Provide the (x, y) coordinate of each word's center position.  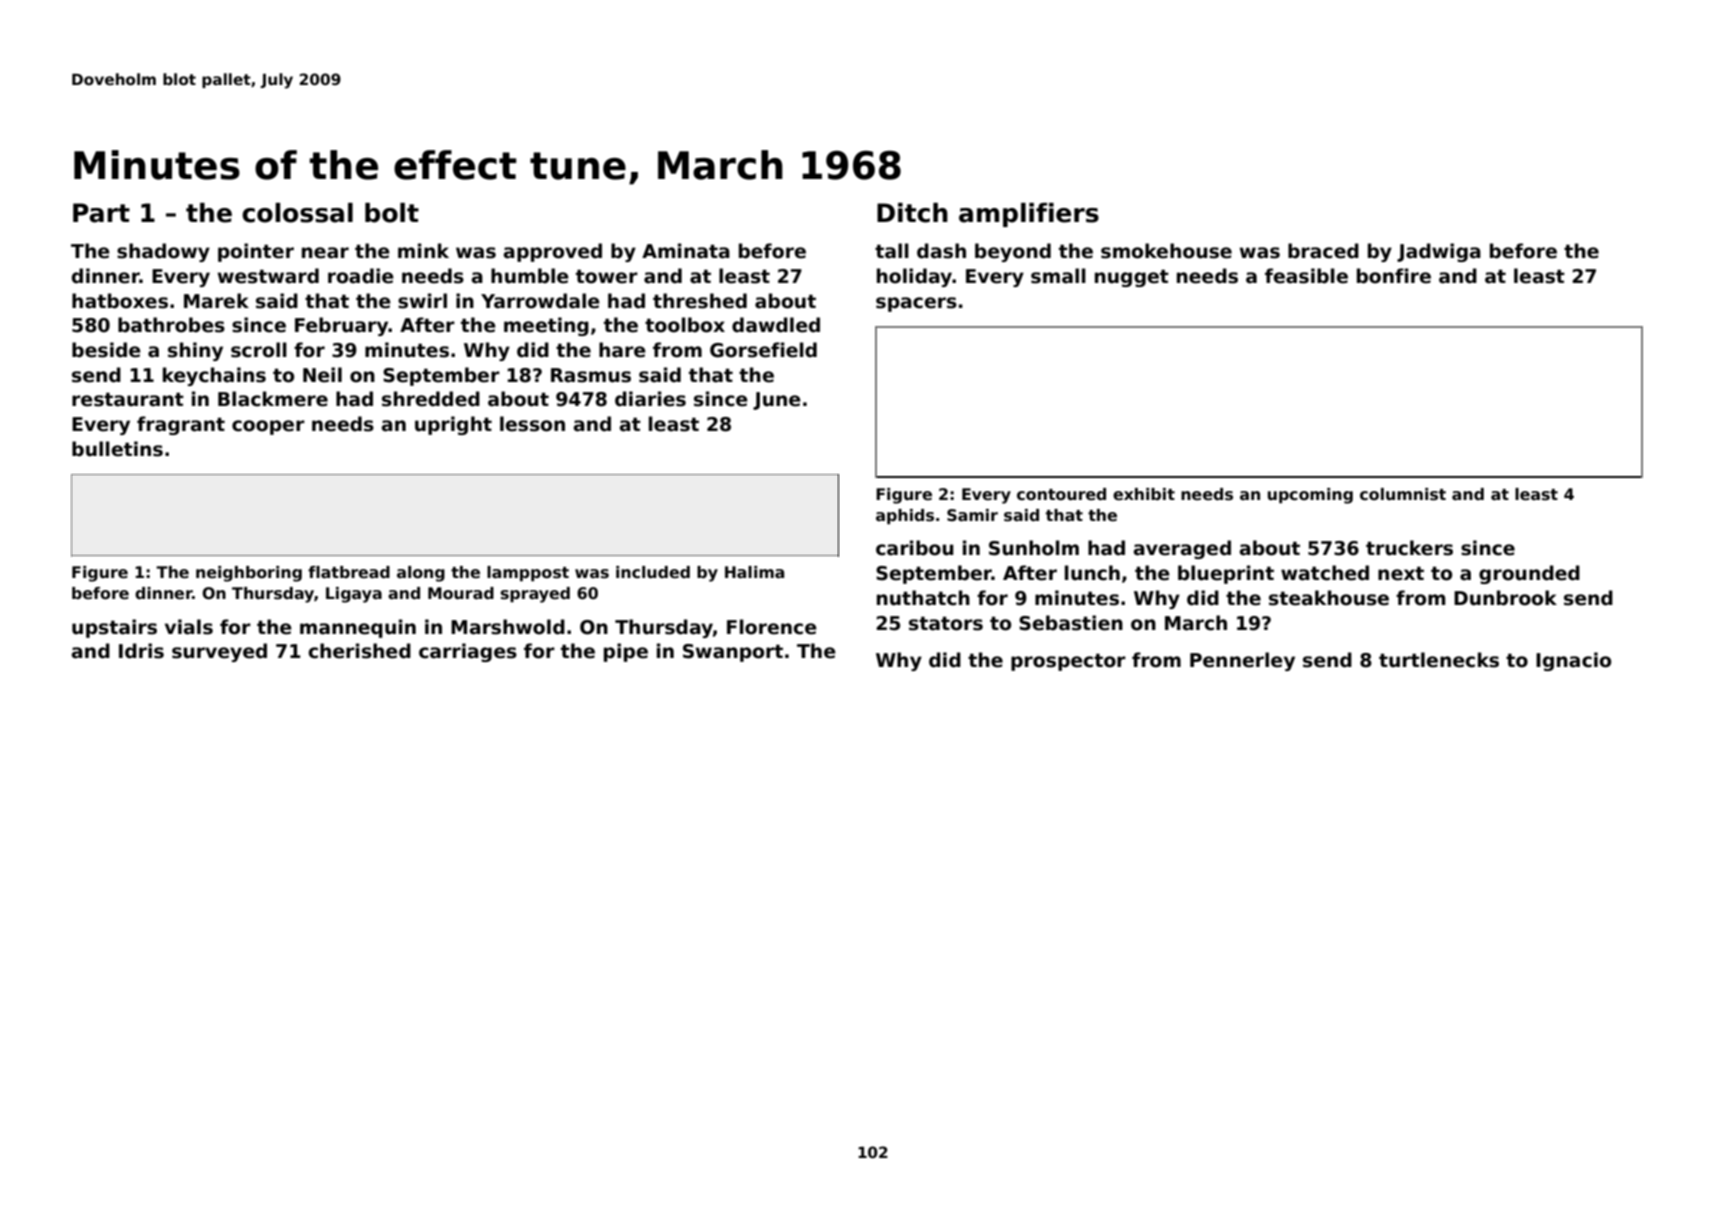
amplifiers (1029, 215)
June (777, 401)
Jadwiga (1439, 252)
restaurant (128, 399)
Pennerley (1242, 661)
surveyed (219, 652)
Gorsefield (763, 350)
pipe (626, 652)
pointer (256, 252)
